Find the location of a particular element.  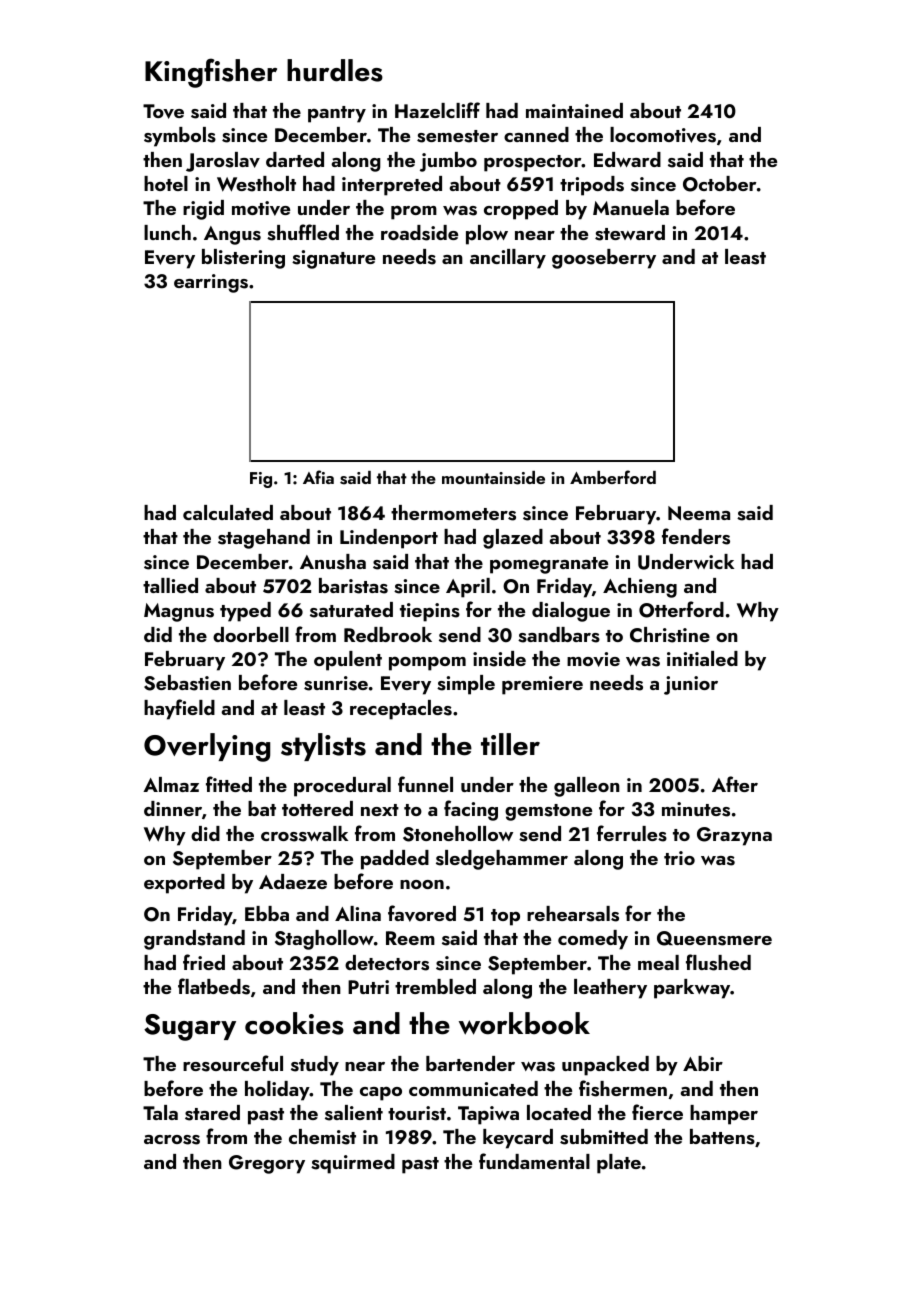

padded is located at coordinates (395, 860).
